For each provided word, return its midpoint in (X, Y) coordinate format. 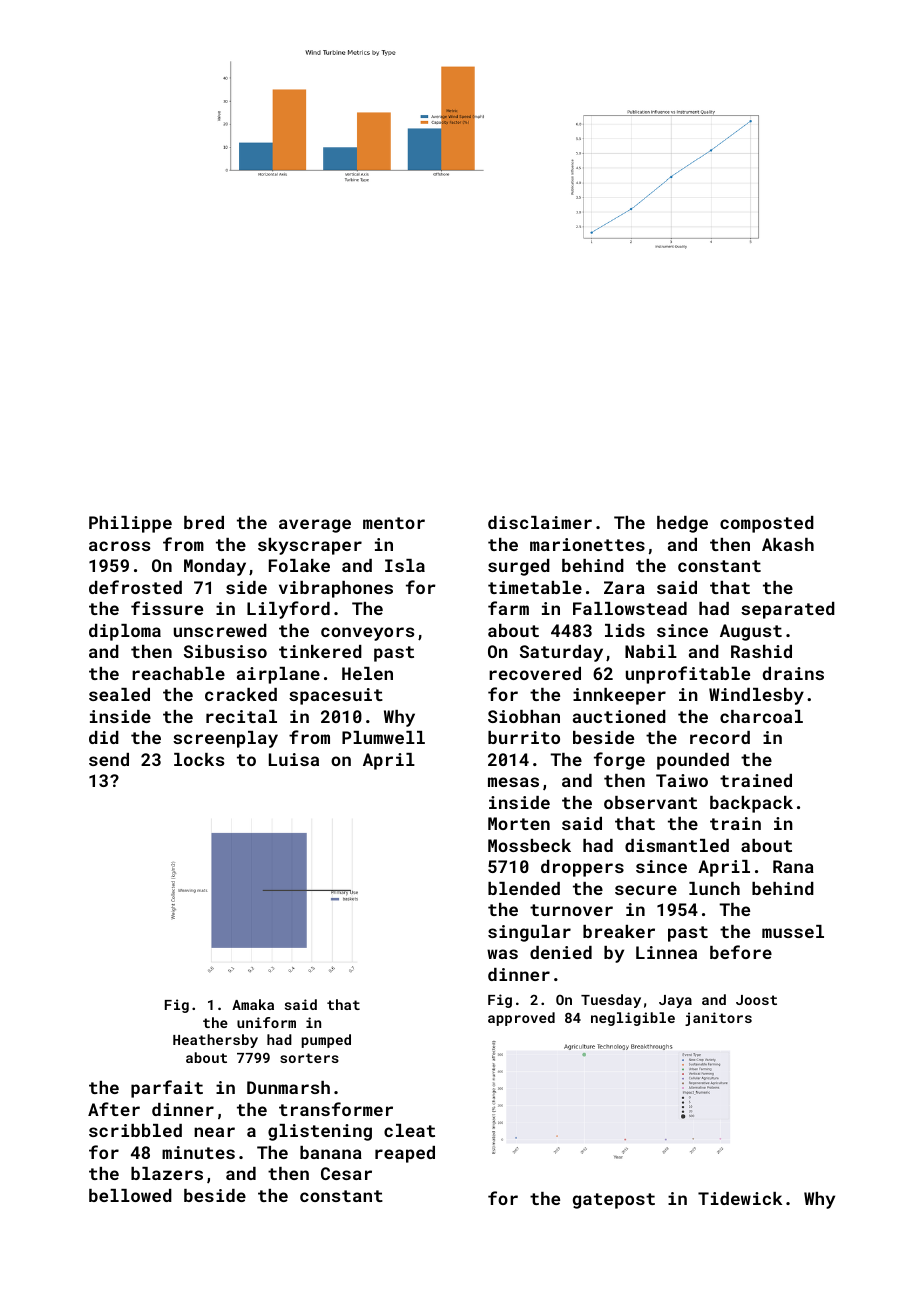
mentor (394, 523)
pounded (693, 761)
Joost (756, 1000)
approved (521, 1019)
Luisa (294, 759)
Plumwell (383, 737)
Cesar (346, 1173)
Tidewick (740, 1198)
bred (204, 522)
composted (767, 524)
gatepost (614, 1201)
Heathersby (215, 1041)
